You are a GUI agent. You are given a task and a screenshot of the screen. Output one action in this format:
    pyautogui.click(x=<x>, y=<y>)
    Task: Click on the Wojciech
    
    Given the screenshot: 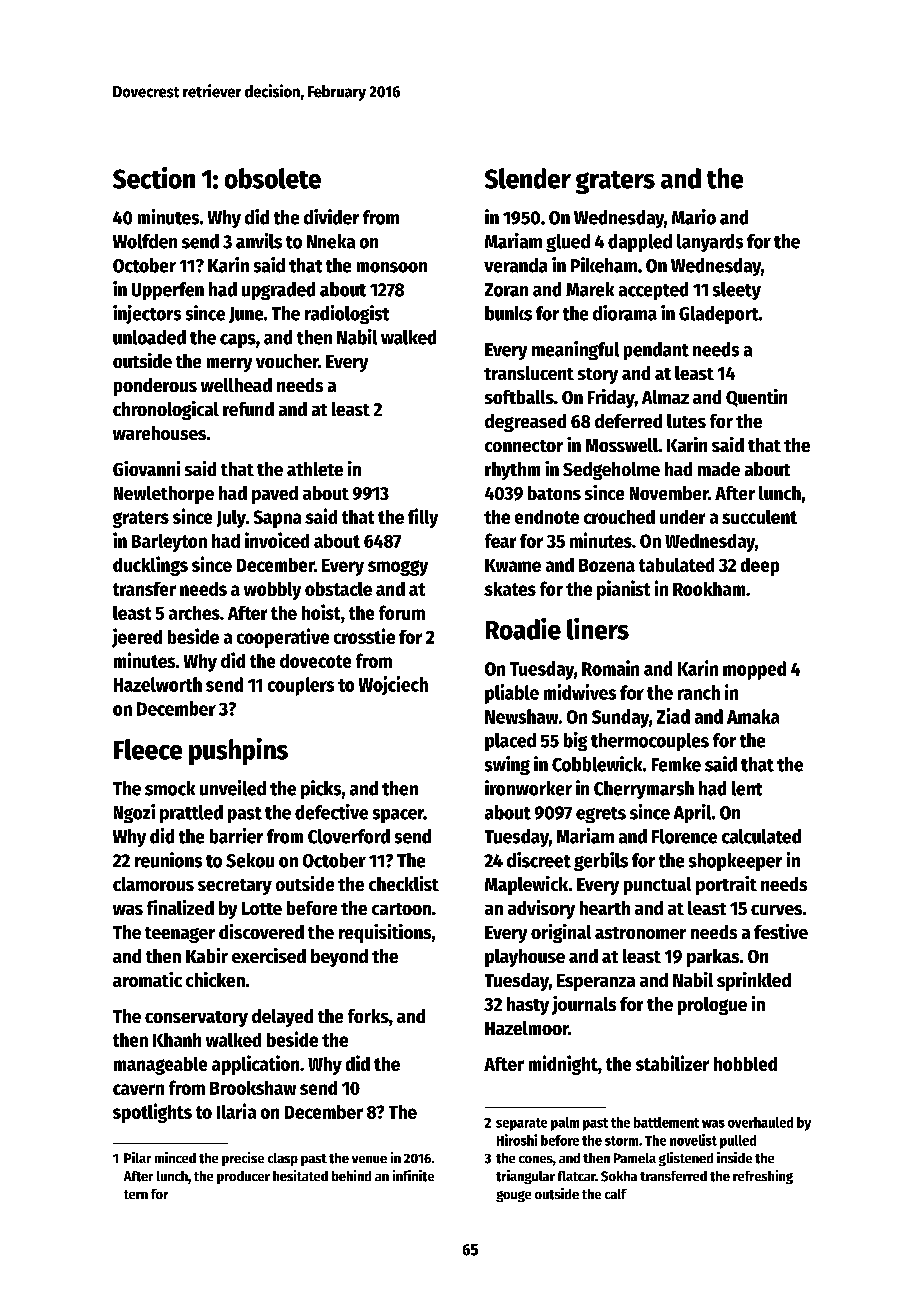 What is the action you would take?
    pyautogui.click(x=393, y=685)
